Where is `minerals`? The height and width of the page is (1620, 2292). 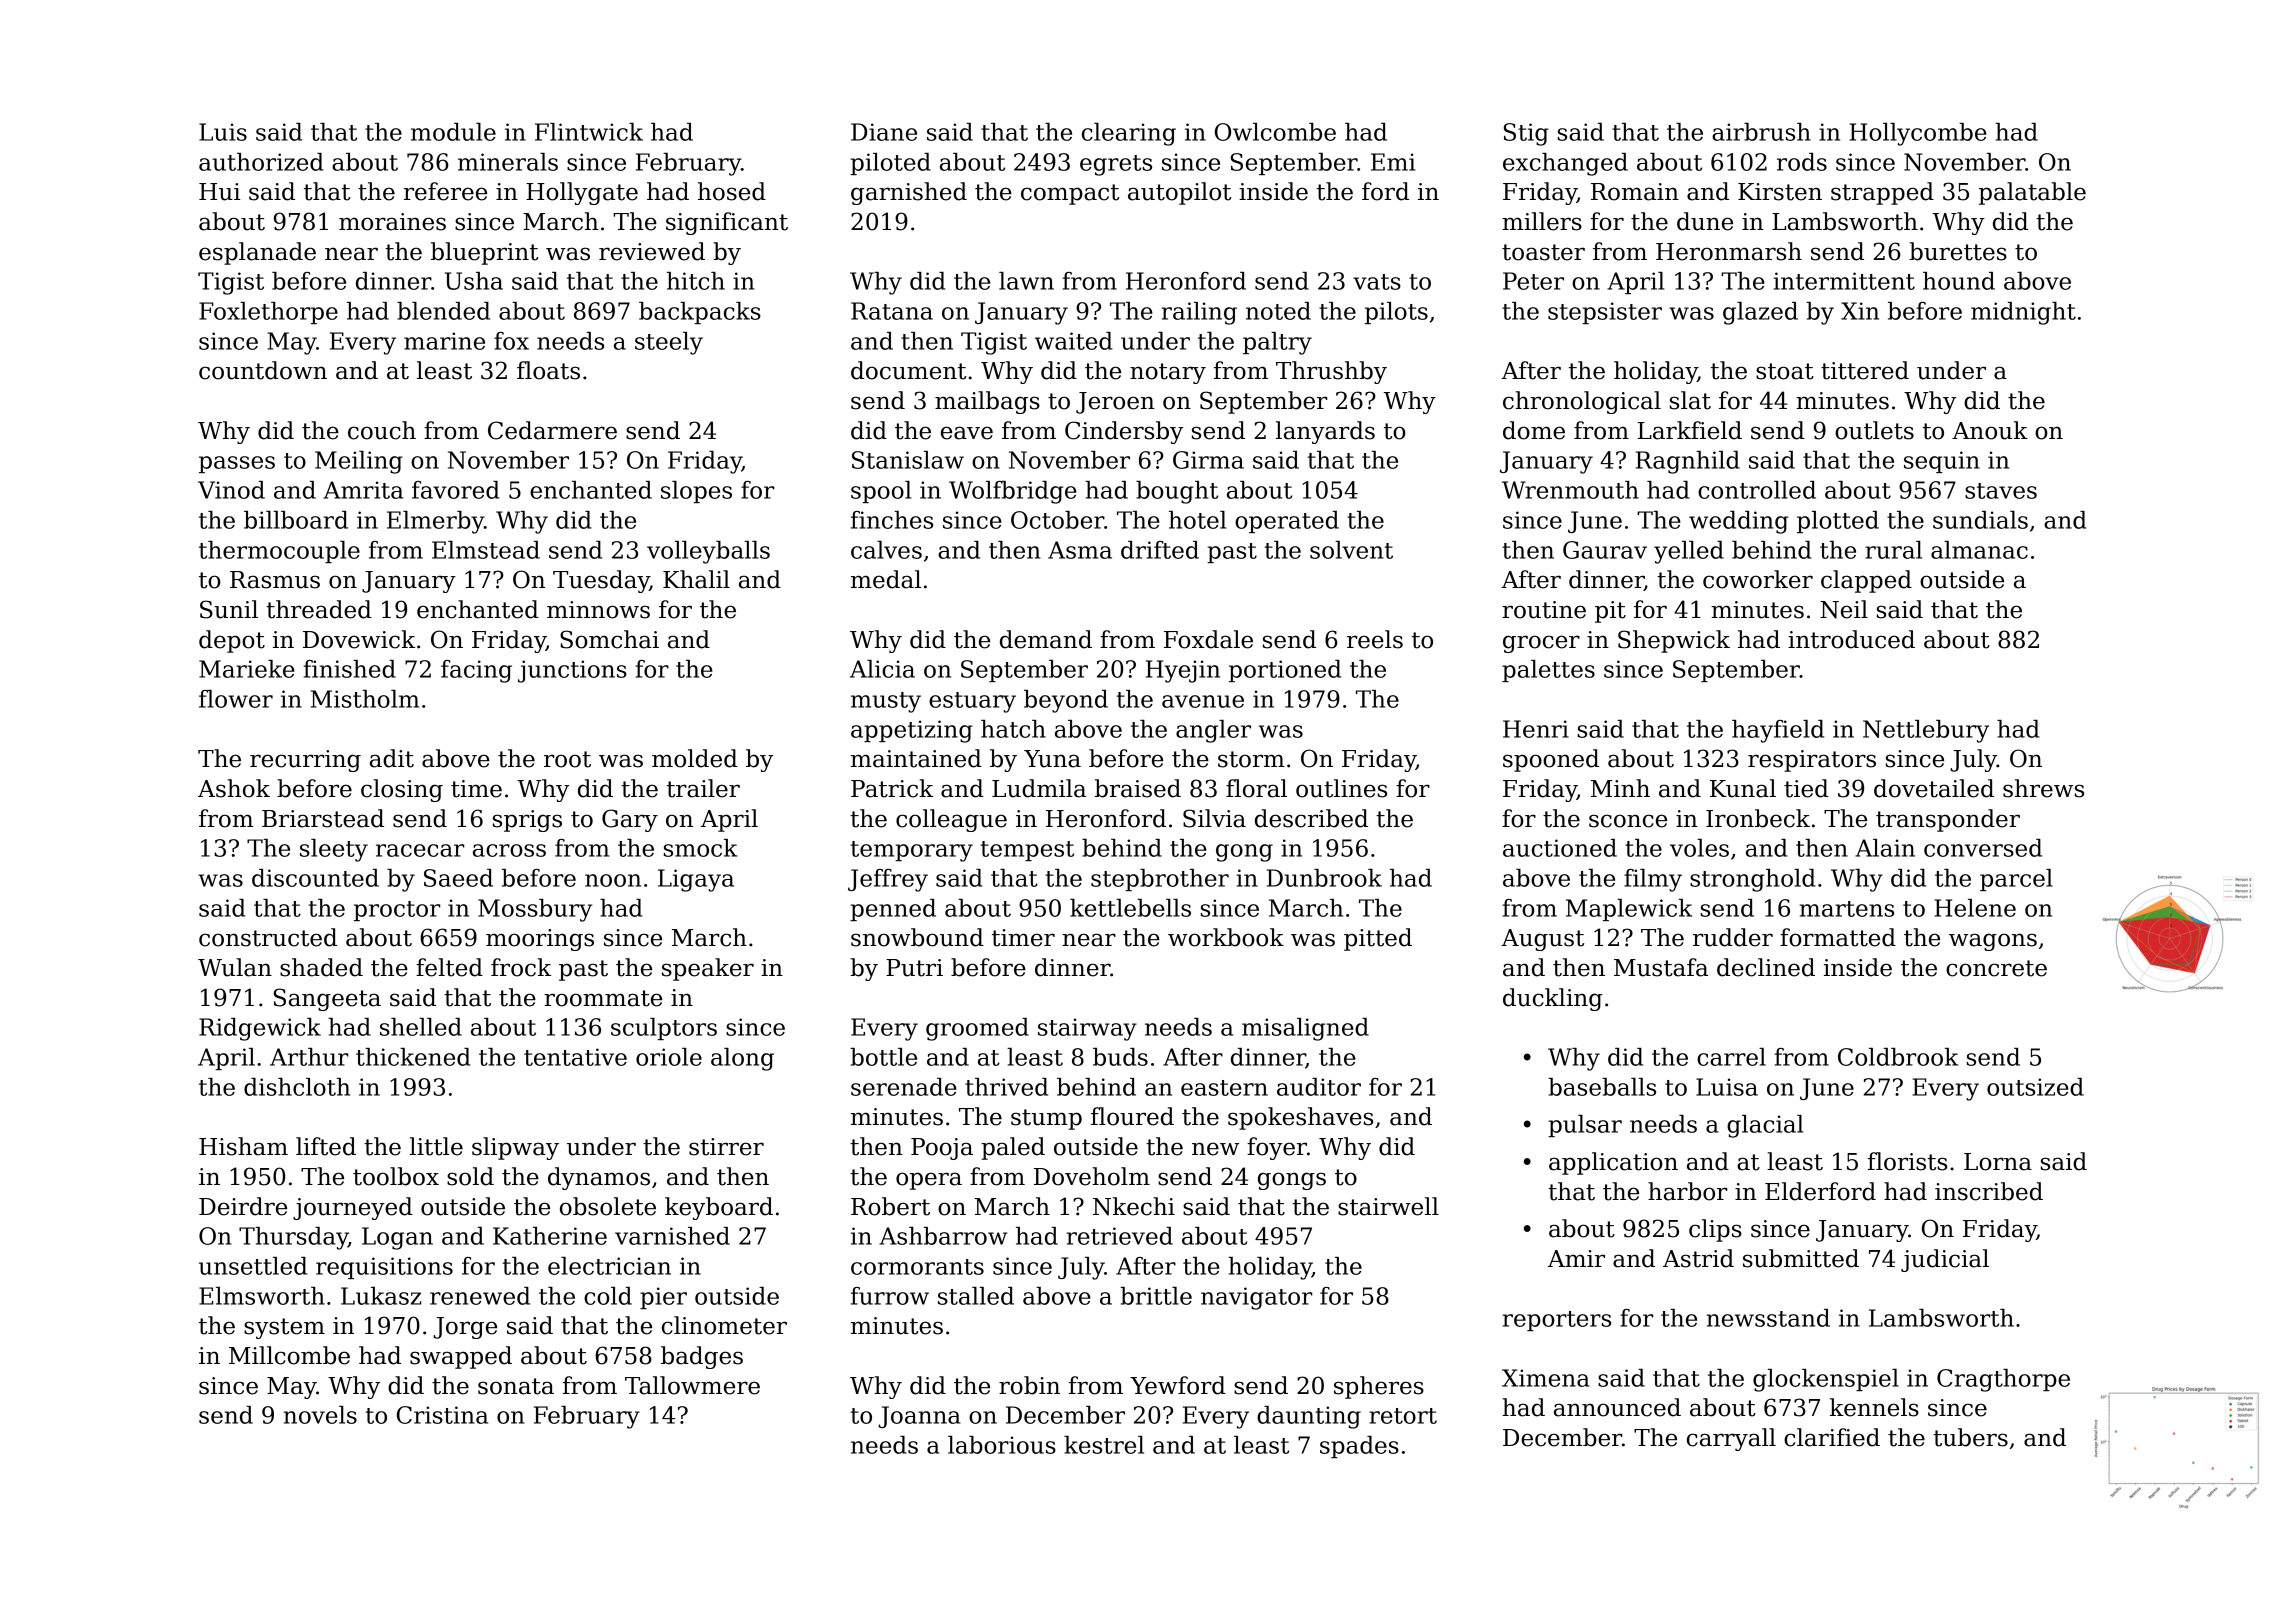 minerals is located at coordinates (508, 162).
